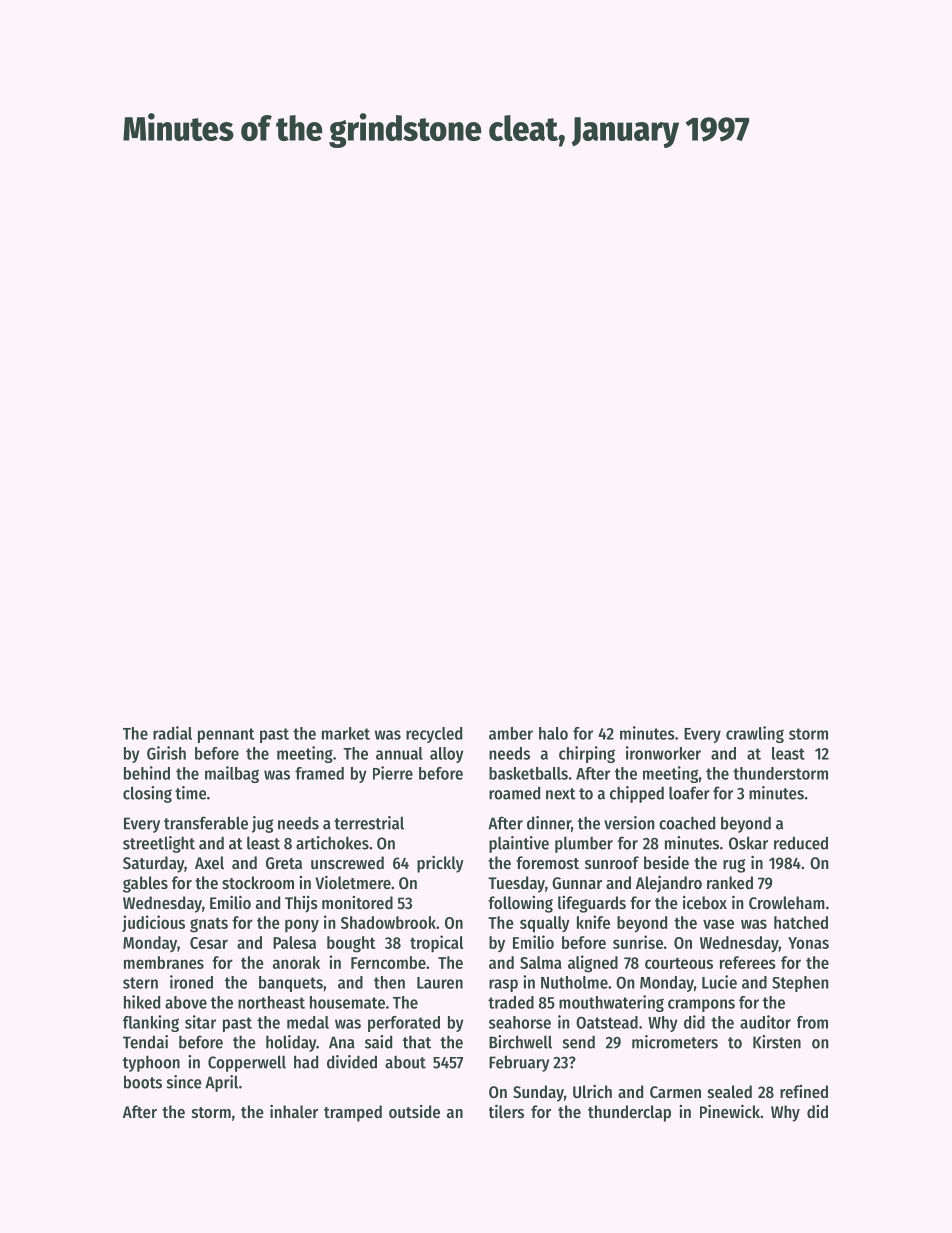 The height and width of the screenshot is (1233, 952). What do you see at coordinates (172, 733) in the screenshot?
I see `radial` at bounding box center [172, 733].
